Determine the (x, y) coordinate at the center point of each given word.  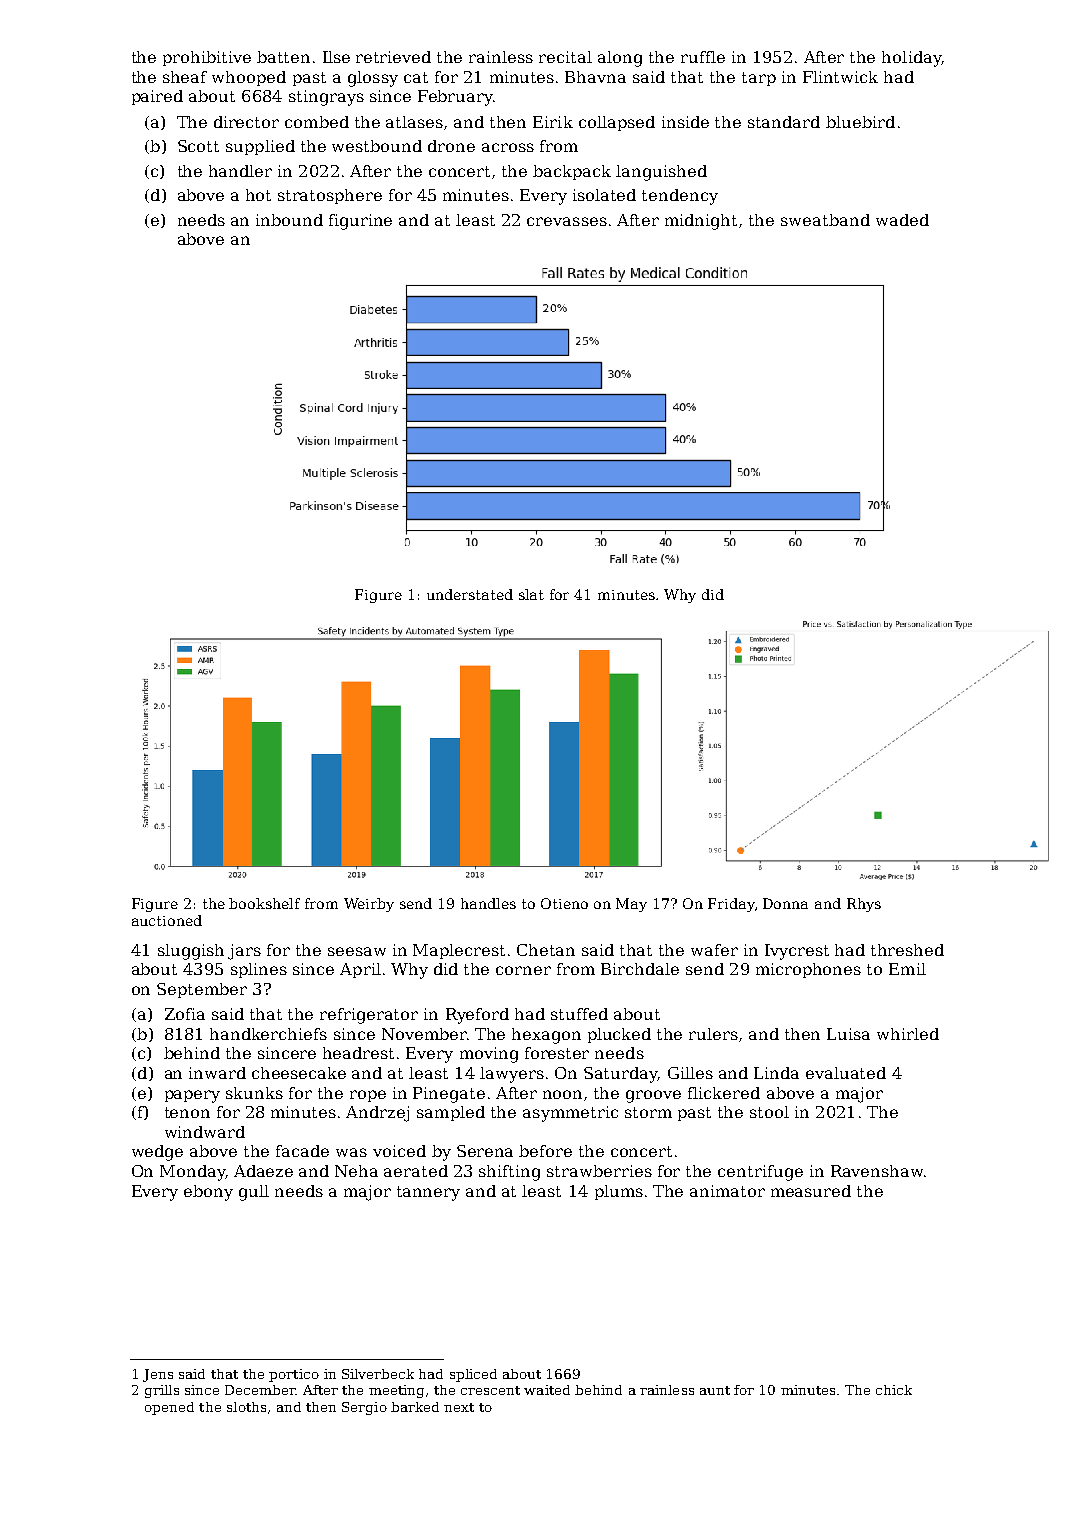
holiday (911, 59)
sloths (246, 1407)
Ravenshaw (877, 1171)
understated (470, 594)
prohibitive (207, 58)
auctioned (167, 920)
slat (531, 594)
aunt (715, 1390)
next (459, 1407)
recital (565, 57)
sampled (451, 1113)
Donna (785, 903)
